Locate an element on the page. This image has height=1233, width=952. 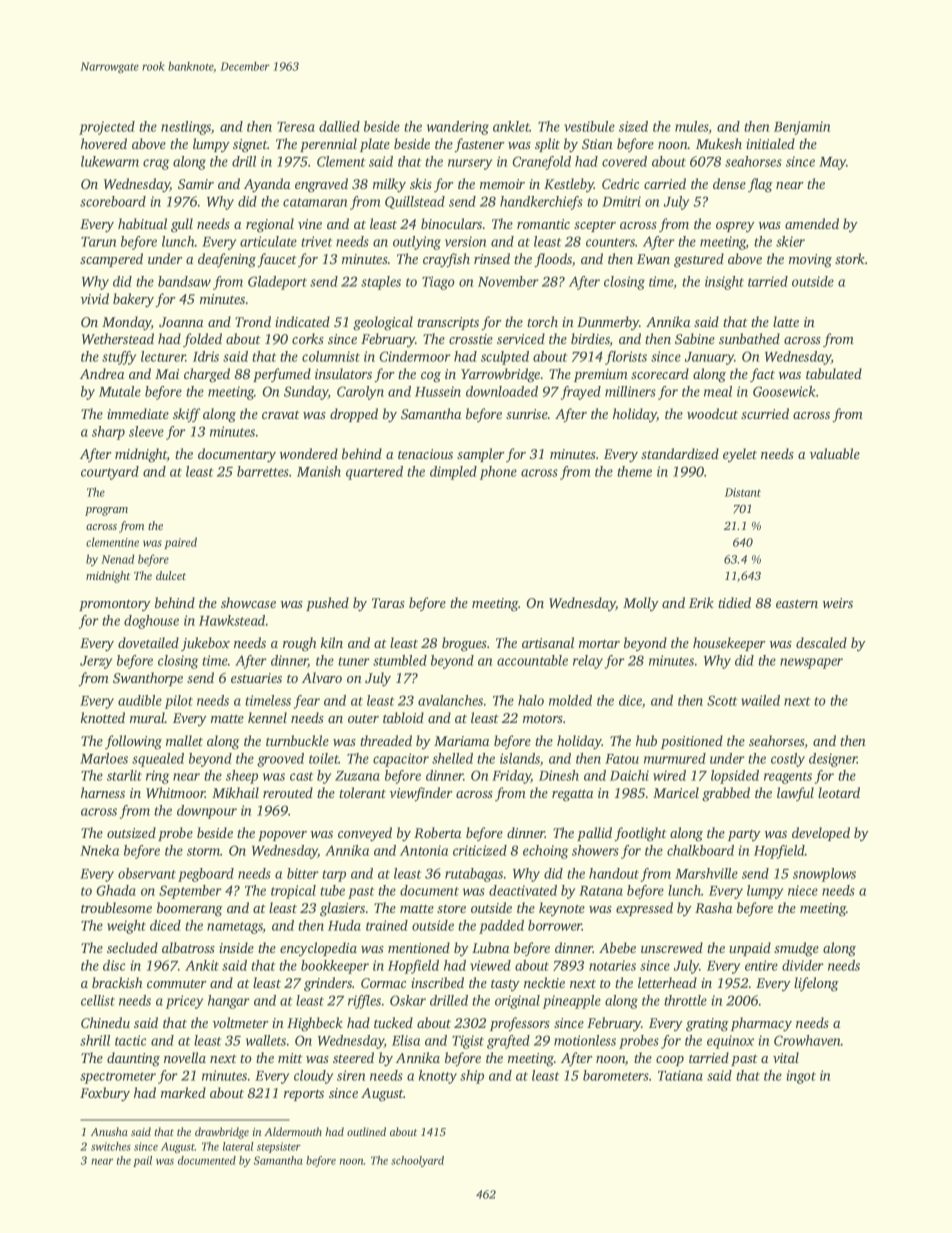
pail is located at coordinates (142, 1161).
